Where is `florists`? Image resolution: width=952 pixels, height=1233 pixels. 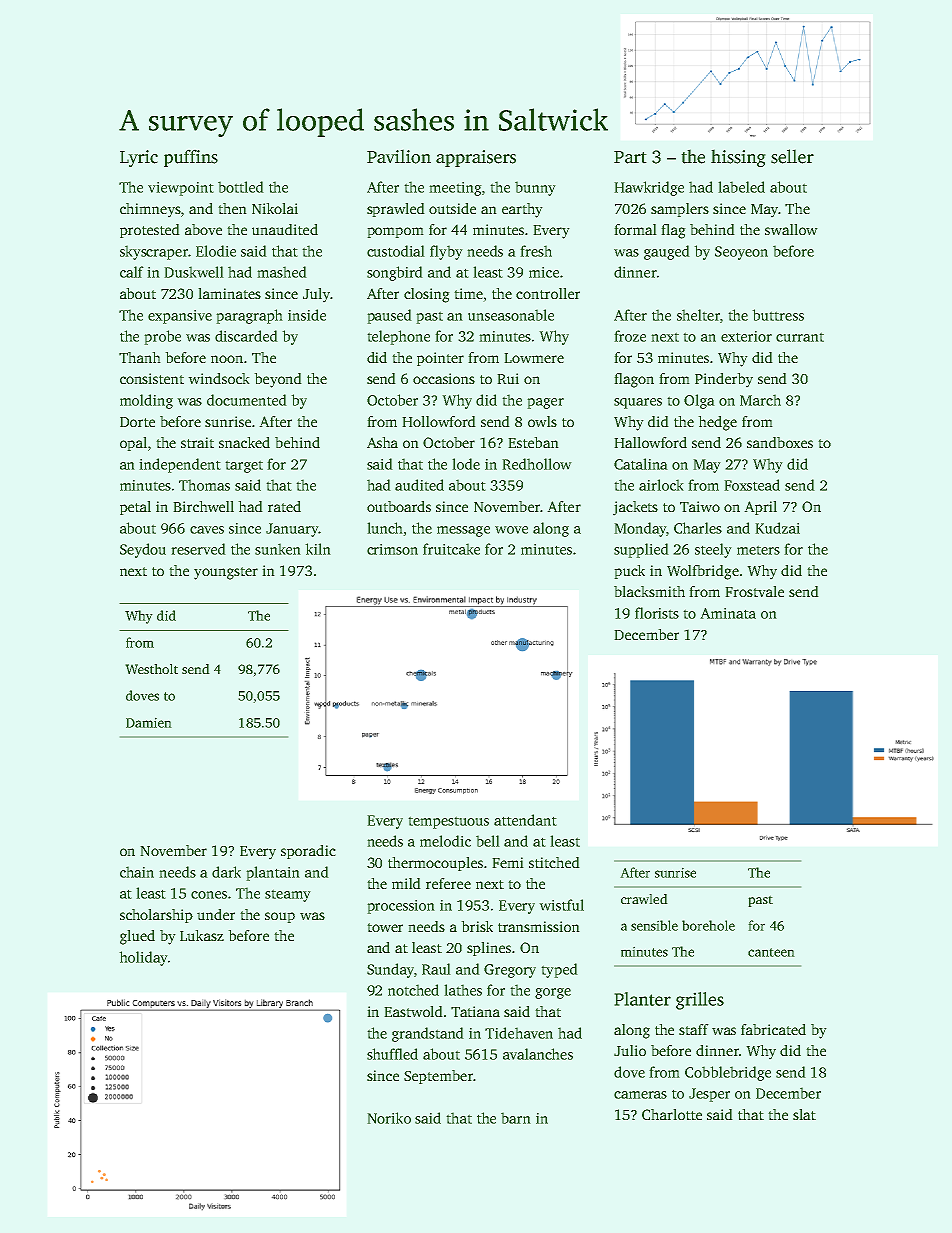 florists is located at coordinates (657, 613).
